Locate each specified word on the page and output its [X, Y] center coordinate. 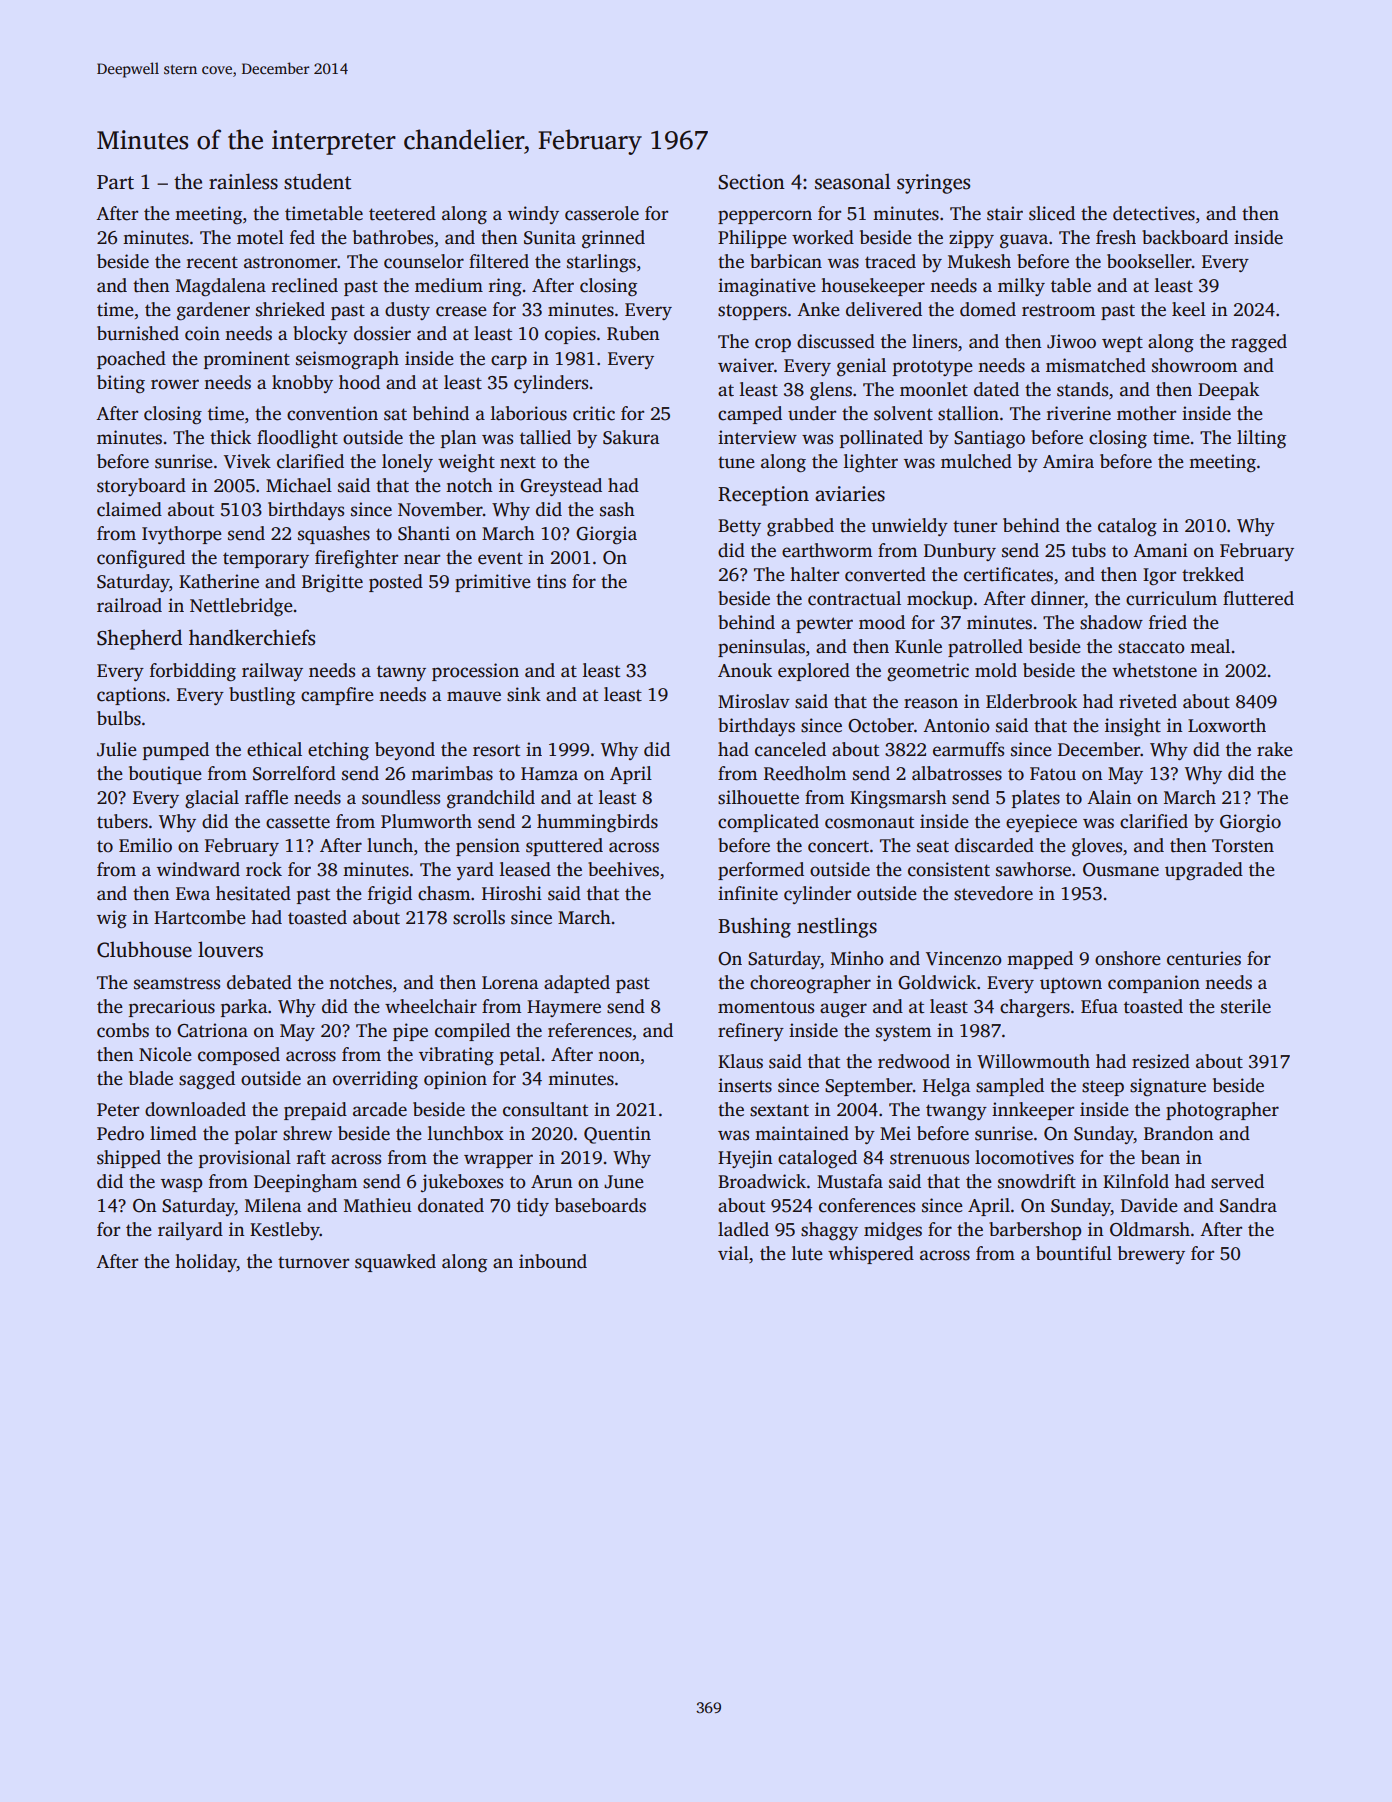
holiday [206, 1263]
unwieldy [909, 527]
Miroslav [754, 701]
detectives [1154, 213]
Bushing [754, 927]
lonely [407, 463]
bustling [262, 696]
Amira [1068, 461]
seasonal [853, 181]
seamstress [177, 984]
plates [1036, 799]
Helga [946, 1087]
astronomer [291, 262]
